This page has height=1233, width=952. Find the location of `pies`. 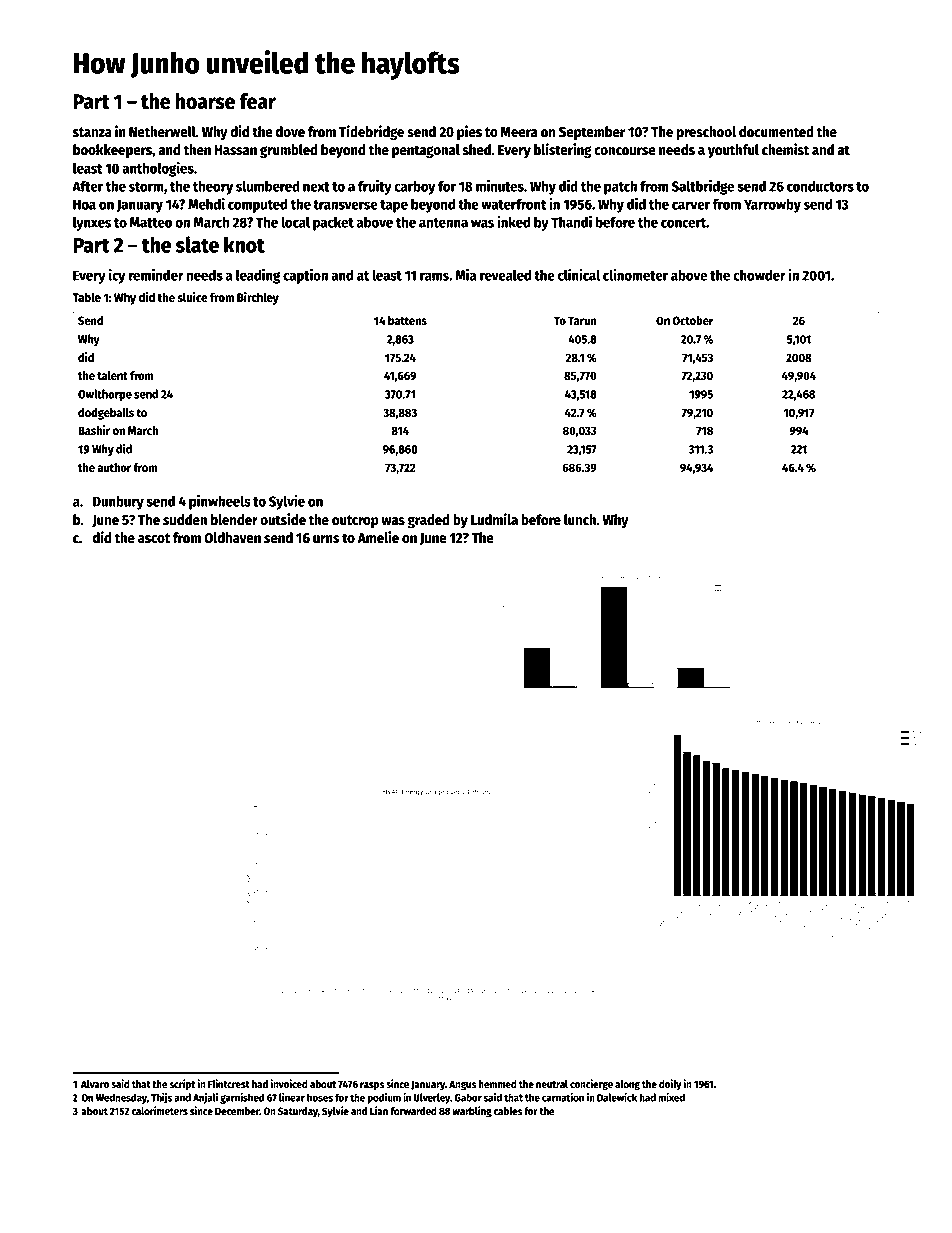

pies is located at coordinates (469, 132).
